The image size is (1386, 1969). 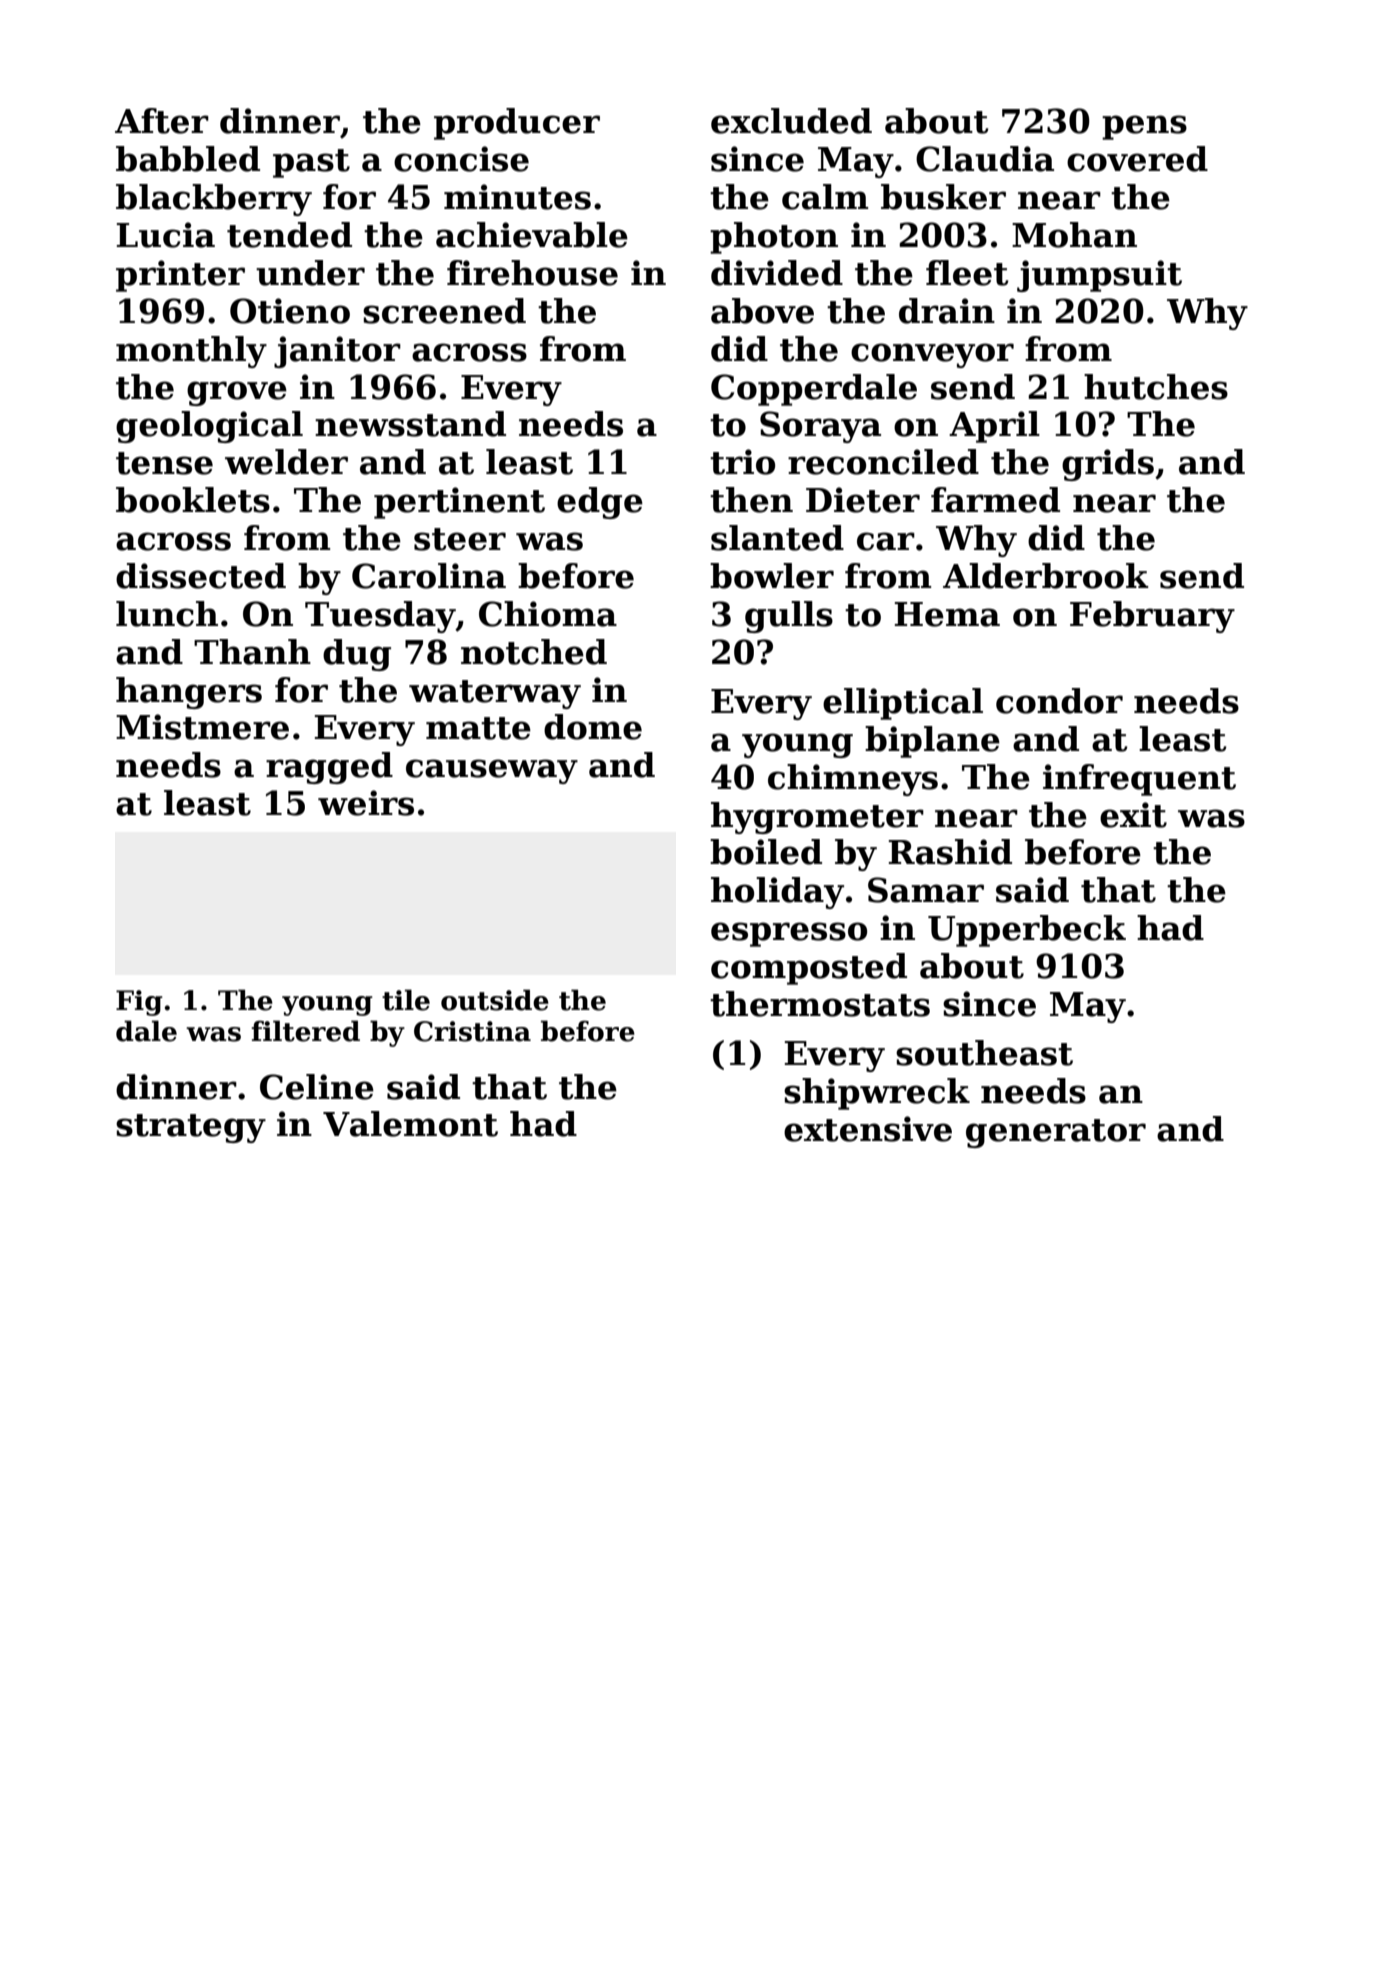 I want to click on Upperbeck, so click(x=1027, y=931).
